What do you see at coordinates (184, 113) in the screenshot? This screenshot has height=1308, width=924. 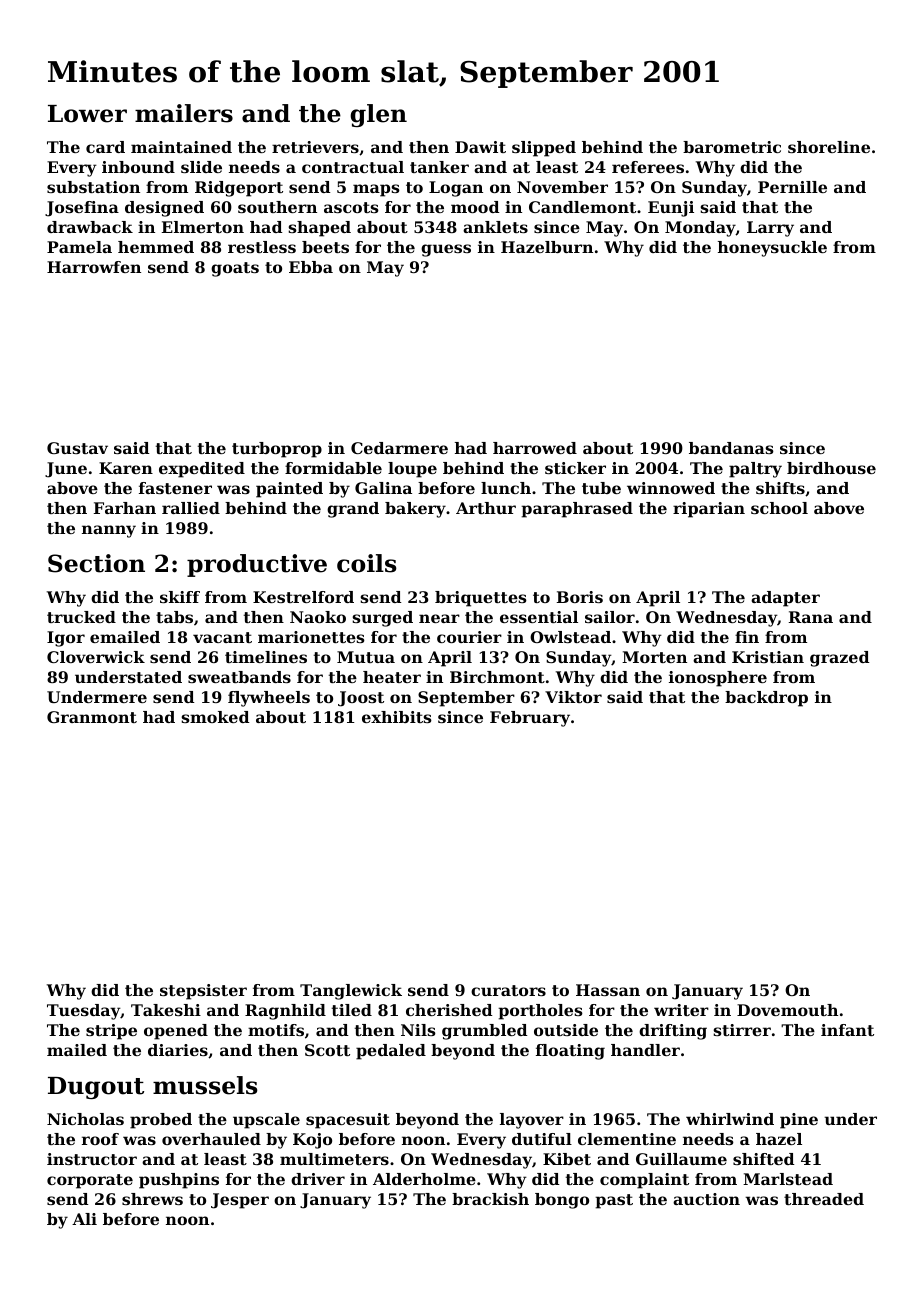 I see `mailers` at bounding box center [184, 113].
